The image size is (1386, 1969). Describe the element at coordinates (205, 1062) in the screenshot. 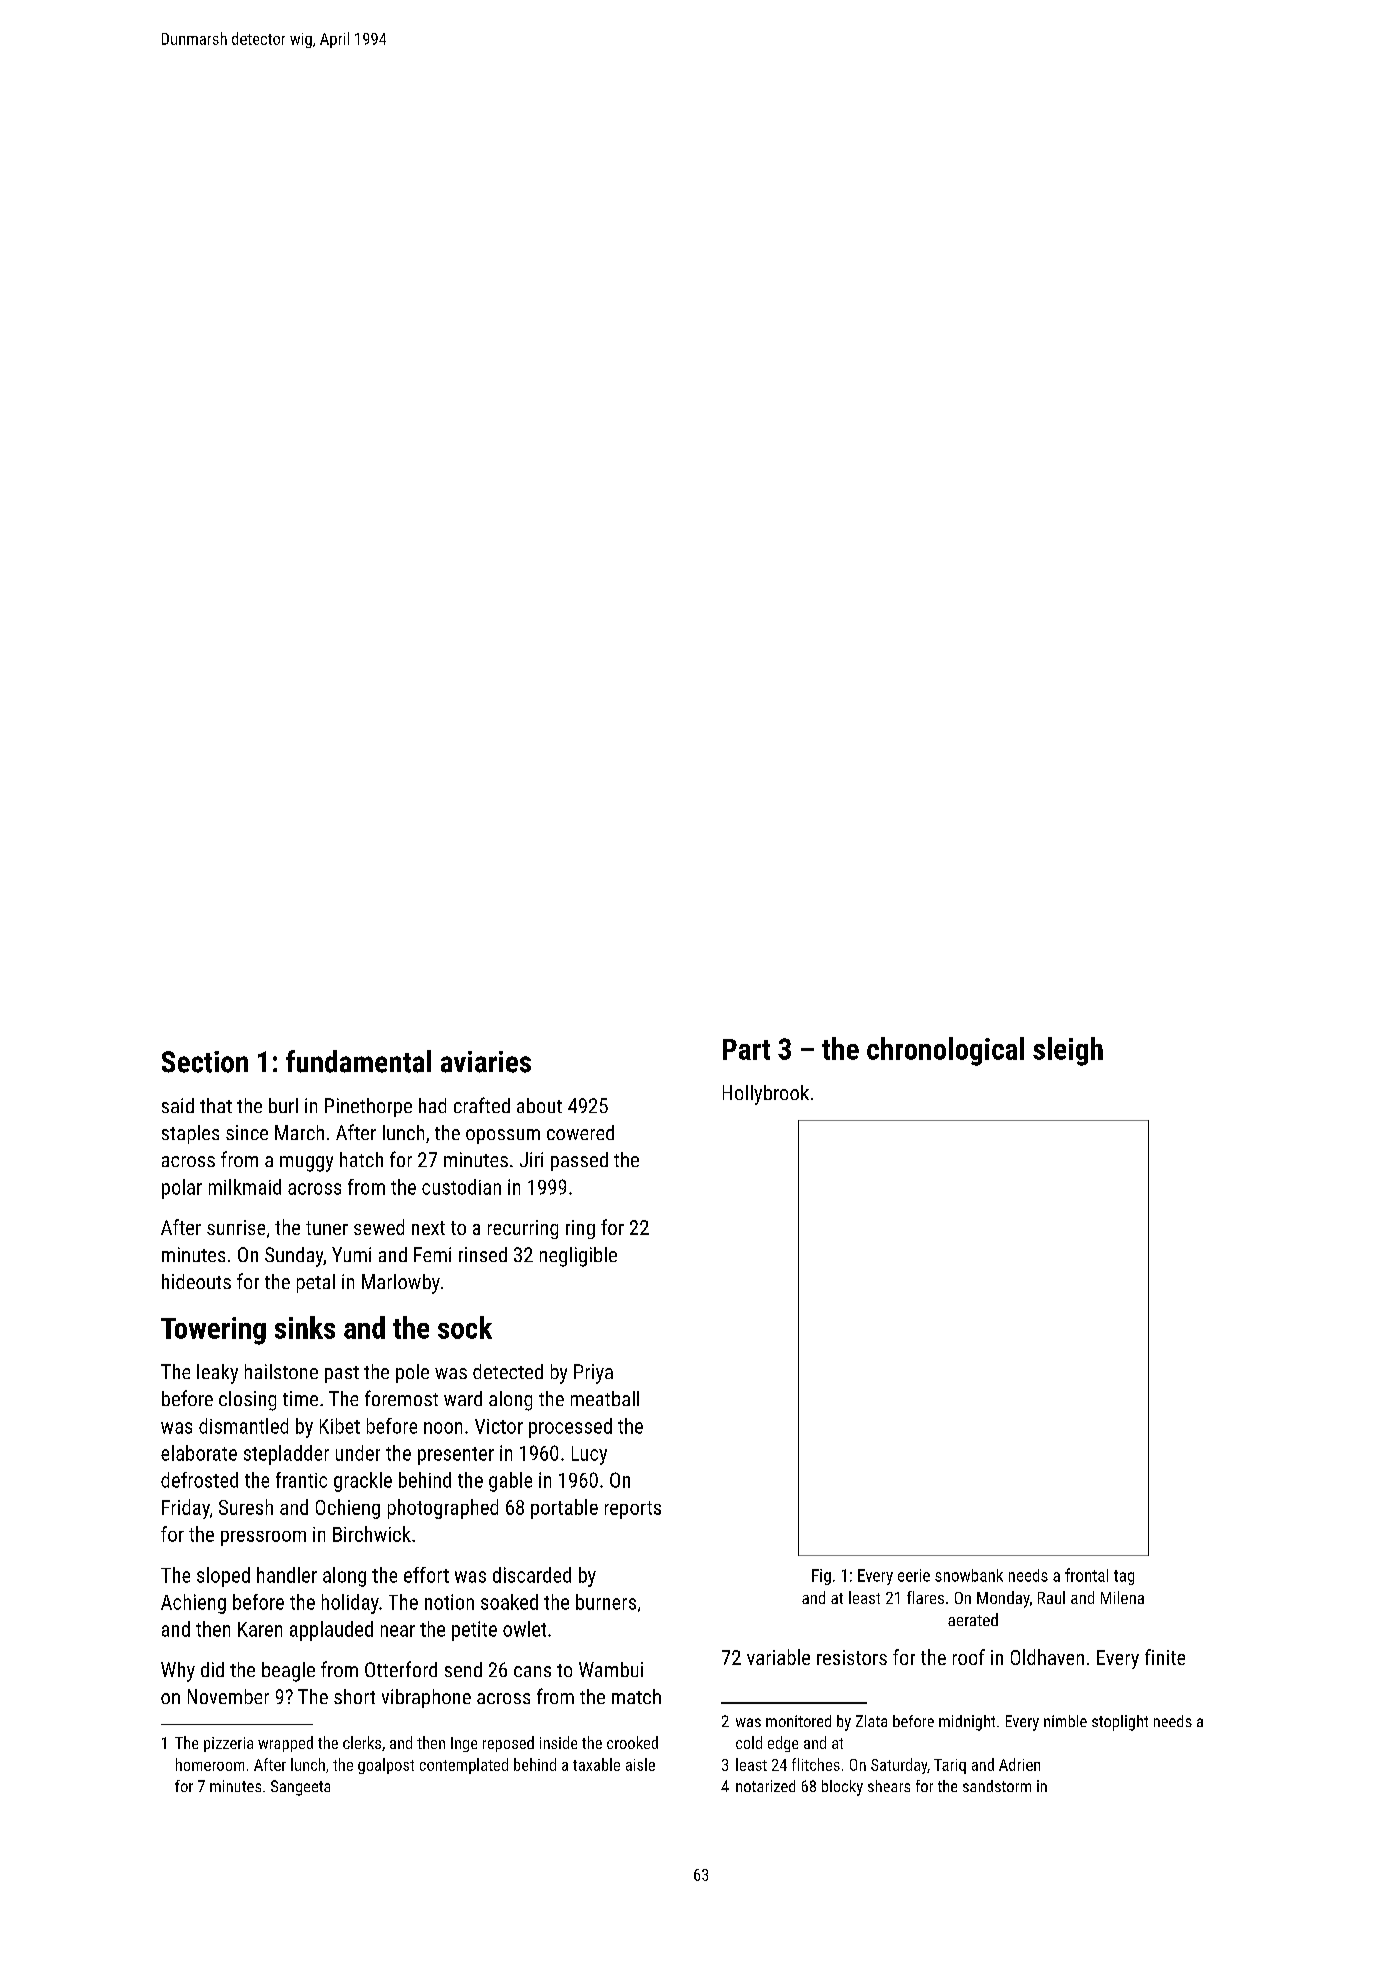

I see `Section` at that location.
